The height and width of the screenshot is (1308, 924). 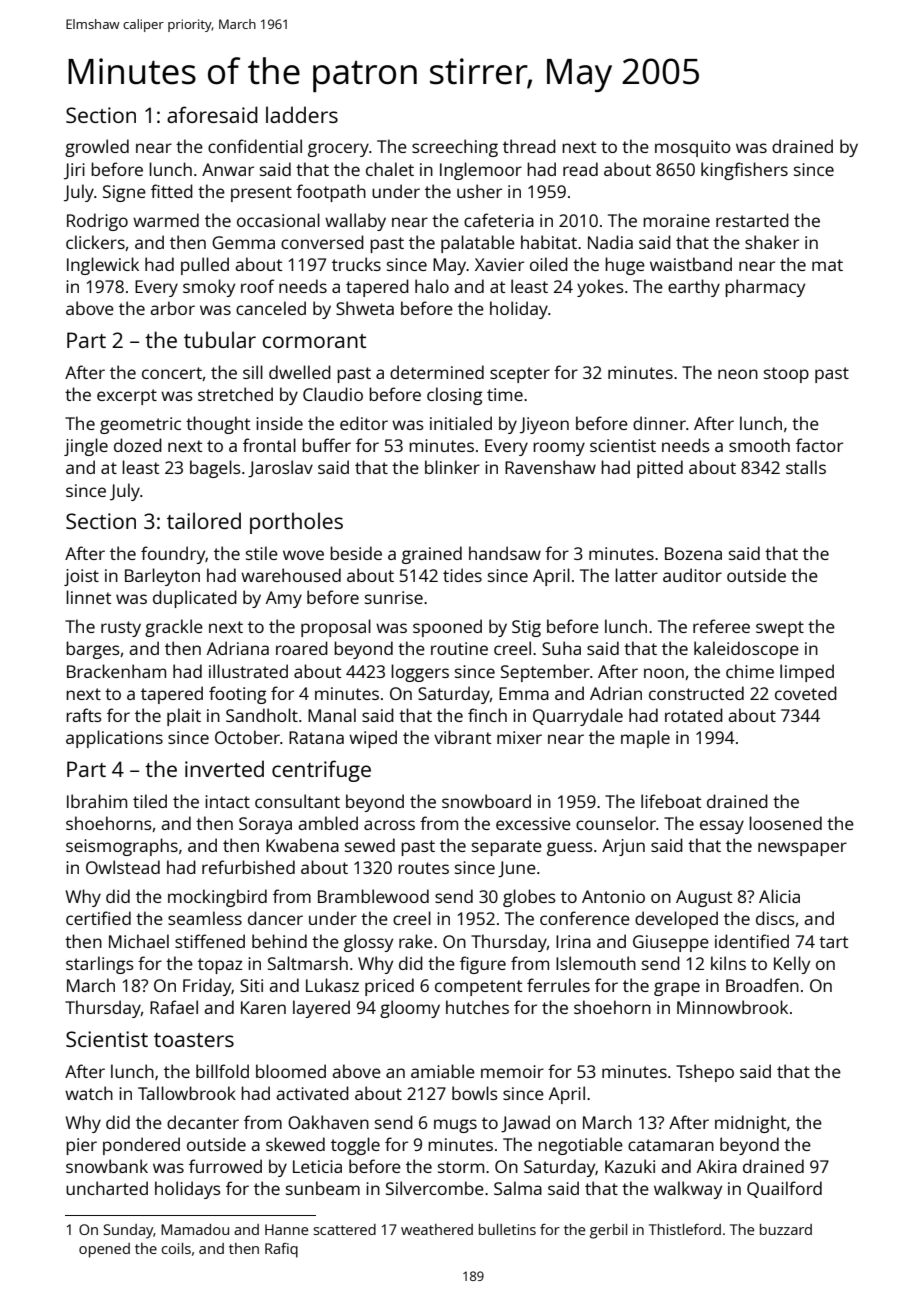 I want to click on Anwar, so click(x=228, y=169).
